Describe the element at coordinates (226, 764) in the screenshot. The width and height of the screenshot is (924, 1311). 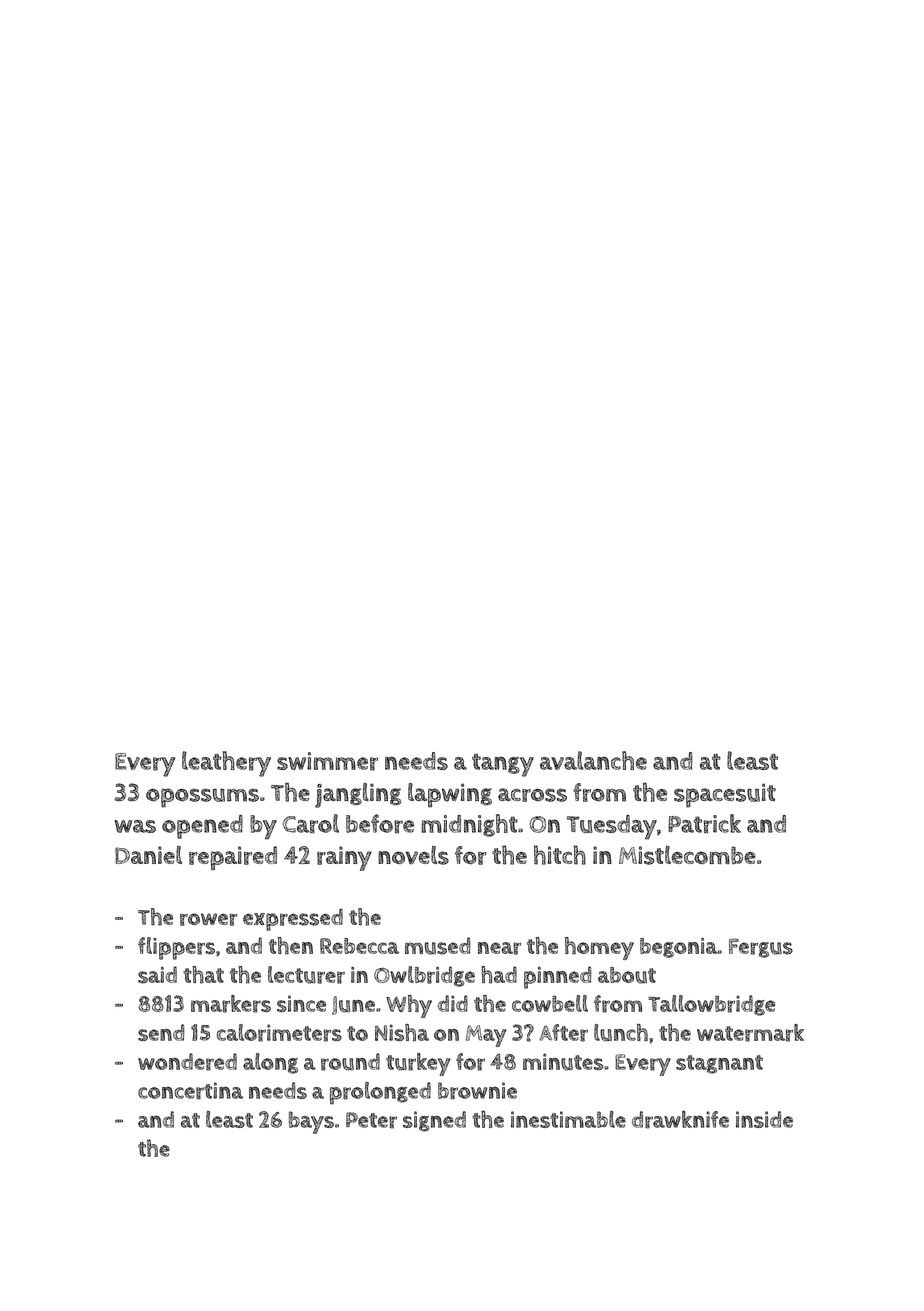
I see `leathery` at that location.
